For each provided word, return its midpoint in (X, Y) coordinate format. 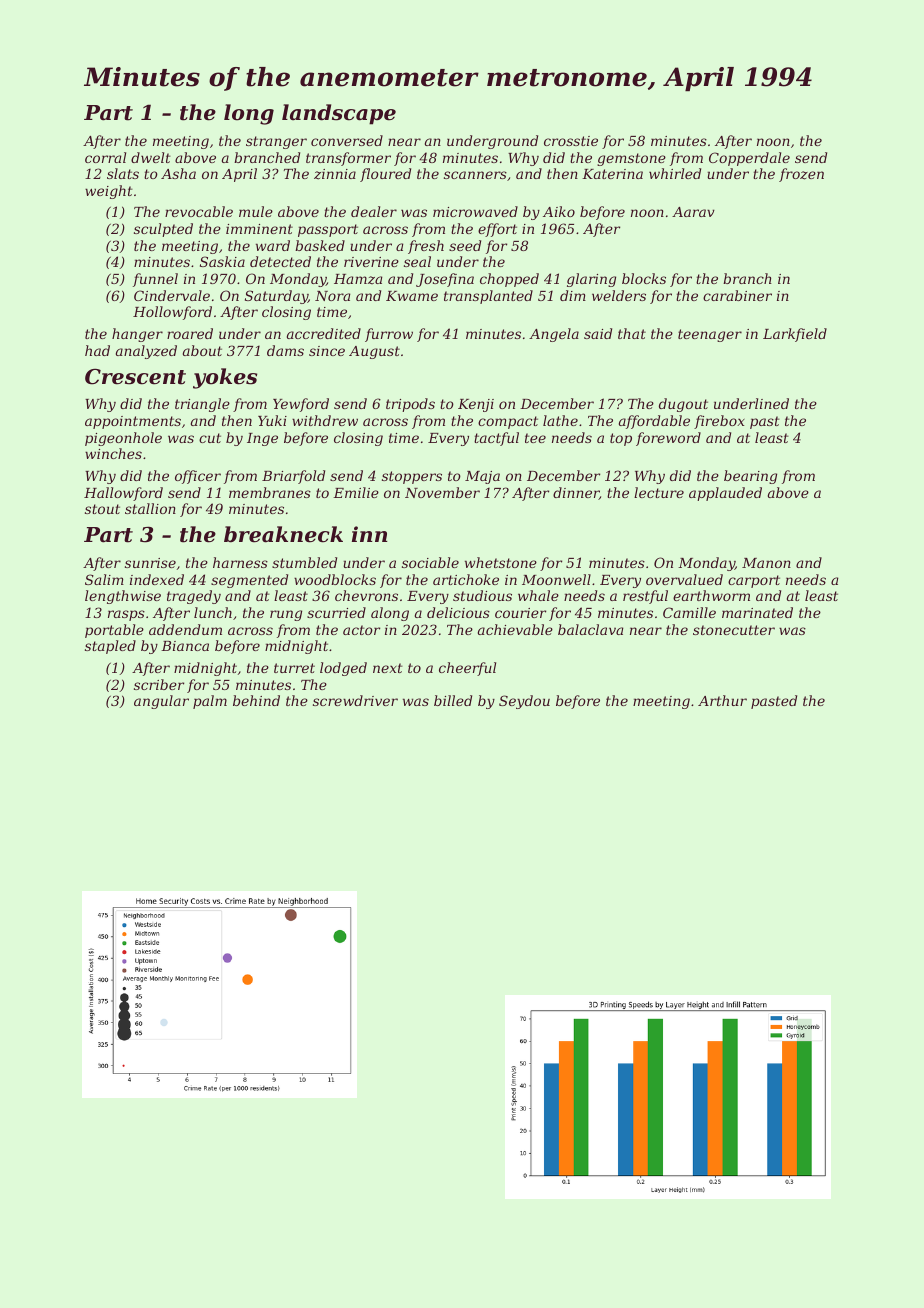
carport (754, 581)
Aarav (693, 212)
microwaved (475, 211)
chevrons (366, 595)
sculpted (163, 230)
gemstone (631, 159)
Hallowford (123, 494)
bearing (750, 477)
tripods (410, 405)
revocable (199, 211)
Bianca (185, 646)
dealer (374, 211)
